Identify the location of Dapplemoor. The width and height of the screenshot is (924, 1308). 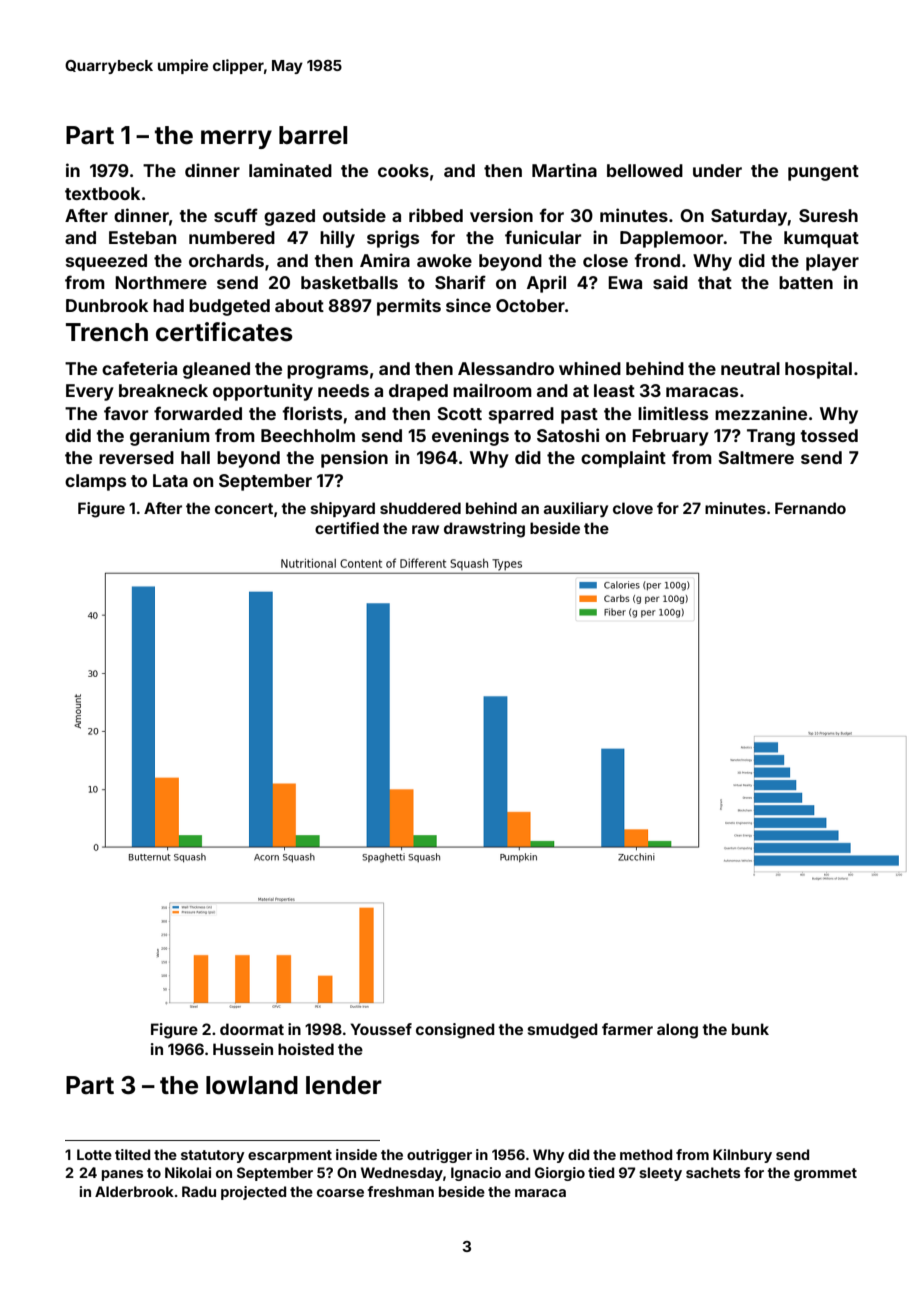
(672, 239).
